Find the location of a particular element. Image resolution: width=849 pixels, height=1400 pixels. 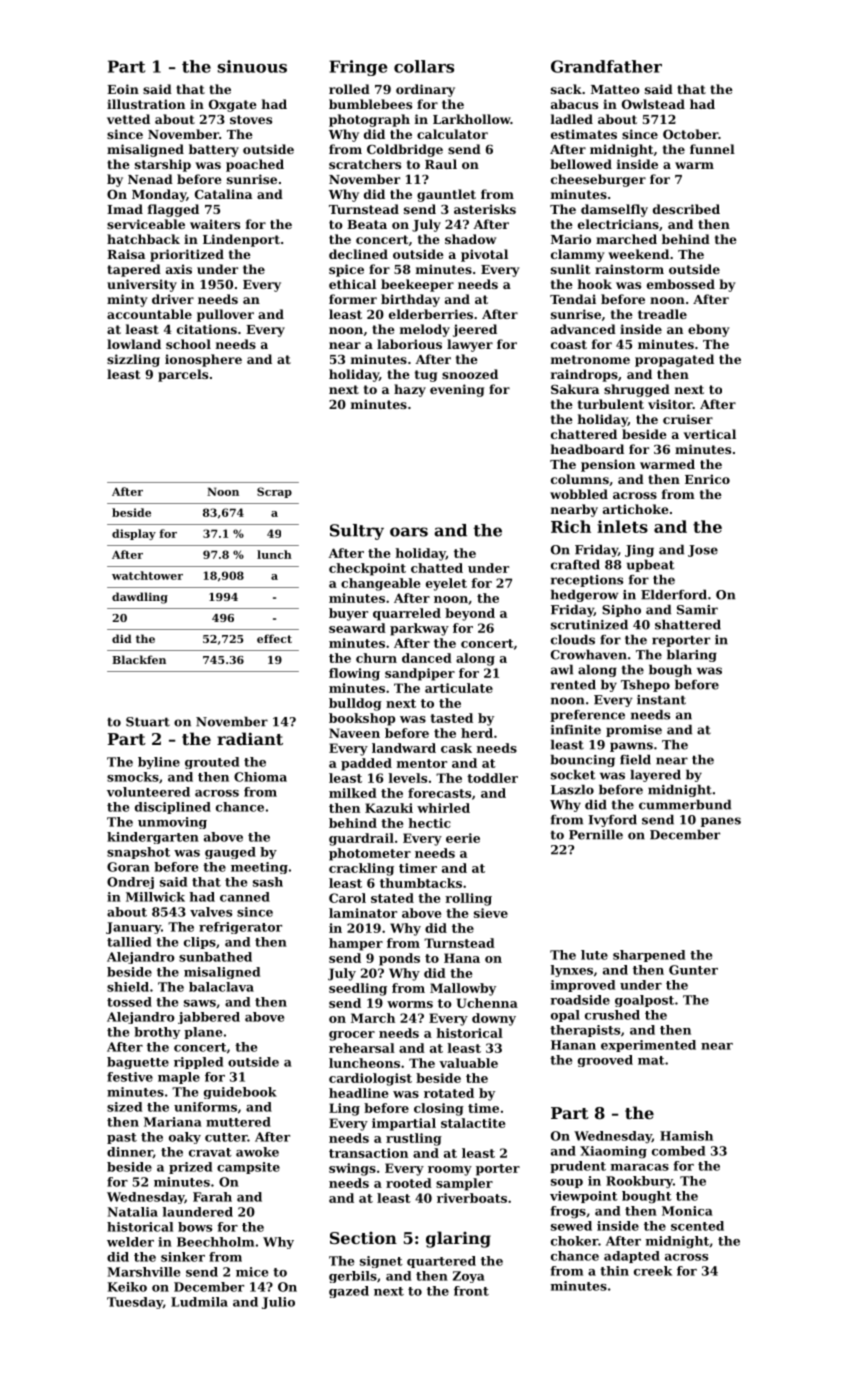

illustration is located at coordinates (146, 104).
